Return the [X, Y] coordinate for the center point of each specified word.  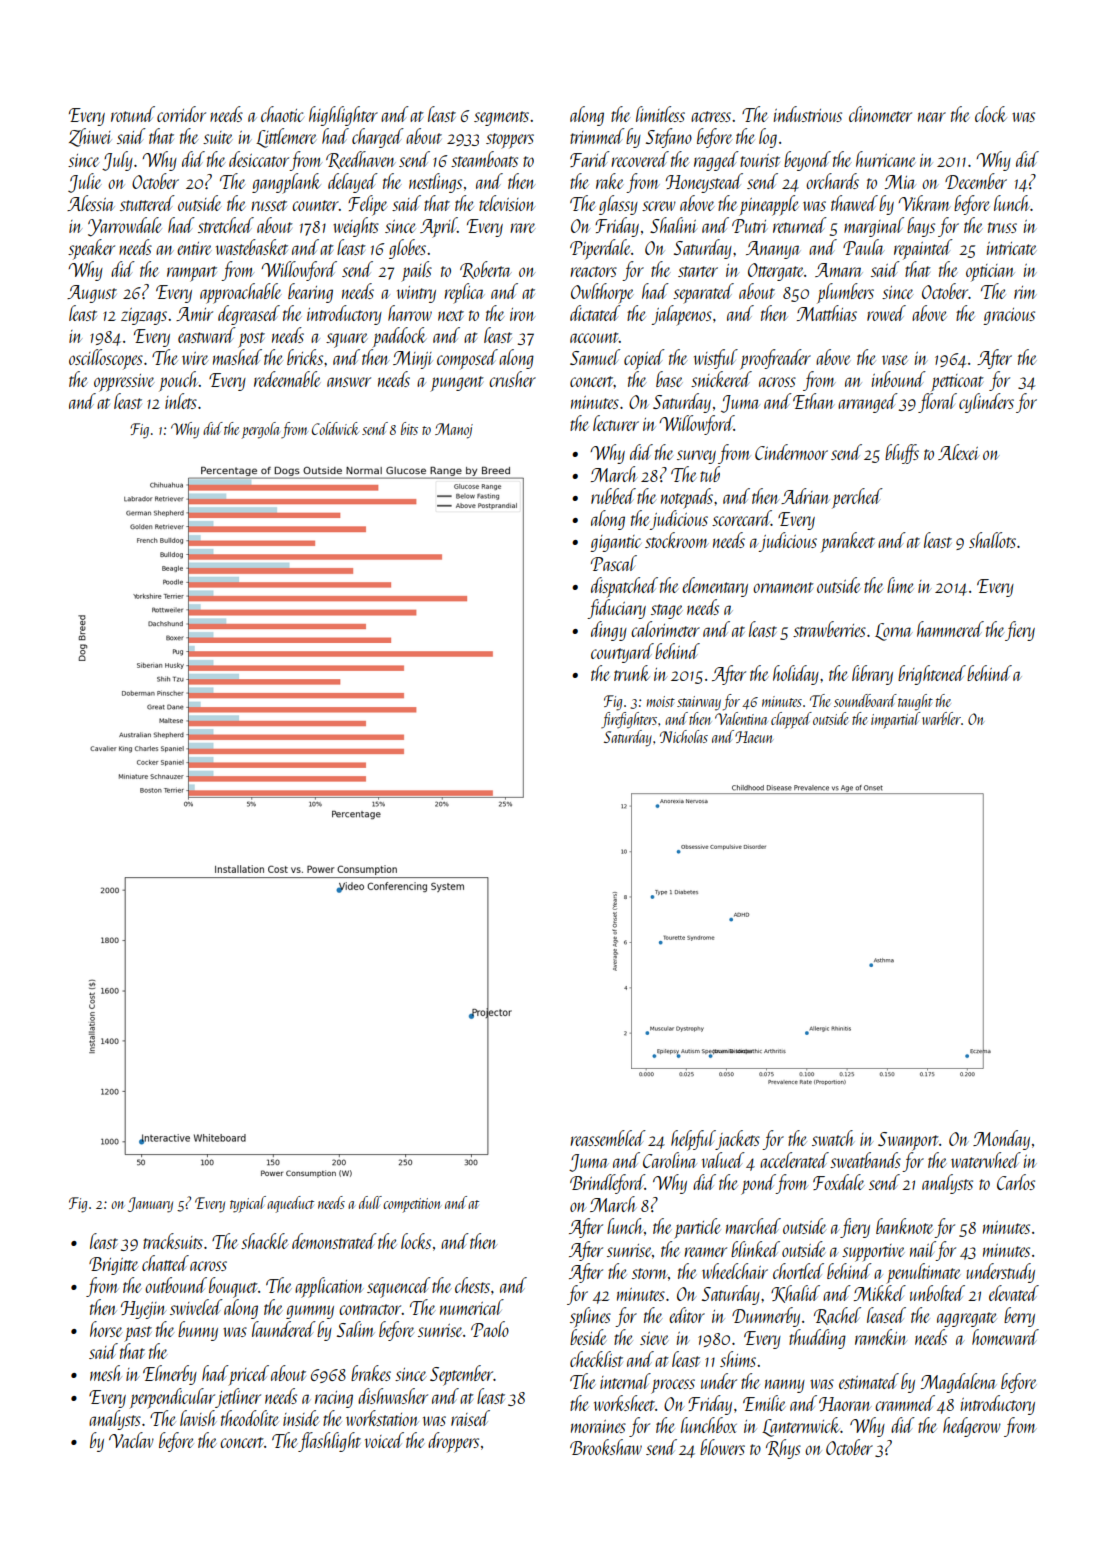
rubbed [613, 496]
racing [334, 1399]
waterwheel [986, 1160]
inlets [181, 401]
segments [501, 118]
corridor [181, 114]
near [932, 117]
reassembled [608, 1138]
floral [937, 403]
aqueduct [290, 1204]
